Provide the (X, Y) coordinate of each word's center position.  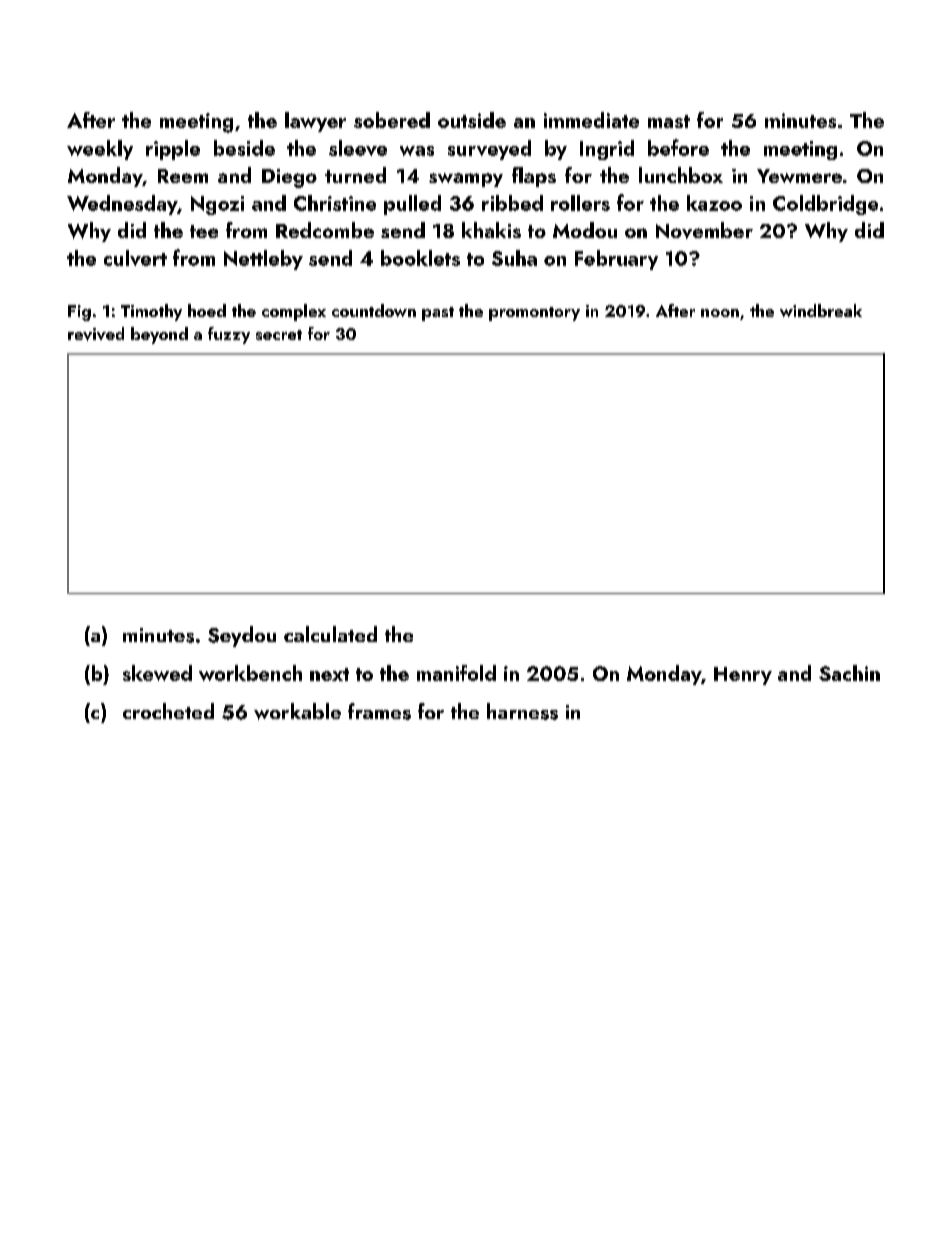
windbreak (821, 310)
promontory (534, 314)
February (616, 260)
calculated (330, 634)
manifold (456, 673)
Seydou (242, 636)
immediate (591, 120)
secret (279, 335)
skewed (157, 673)
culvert (135, 258)
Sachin (849, 673)
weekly (100, 150)
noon (720, 313)
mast (669, 121)
